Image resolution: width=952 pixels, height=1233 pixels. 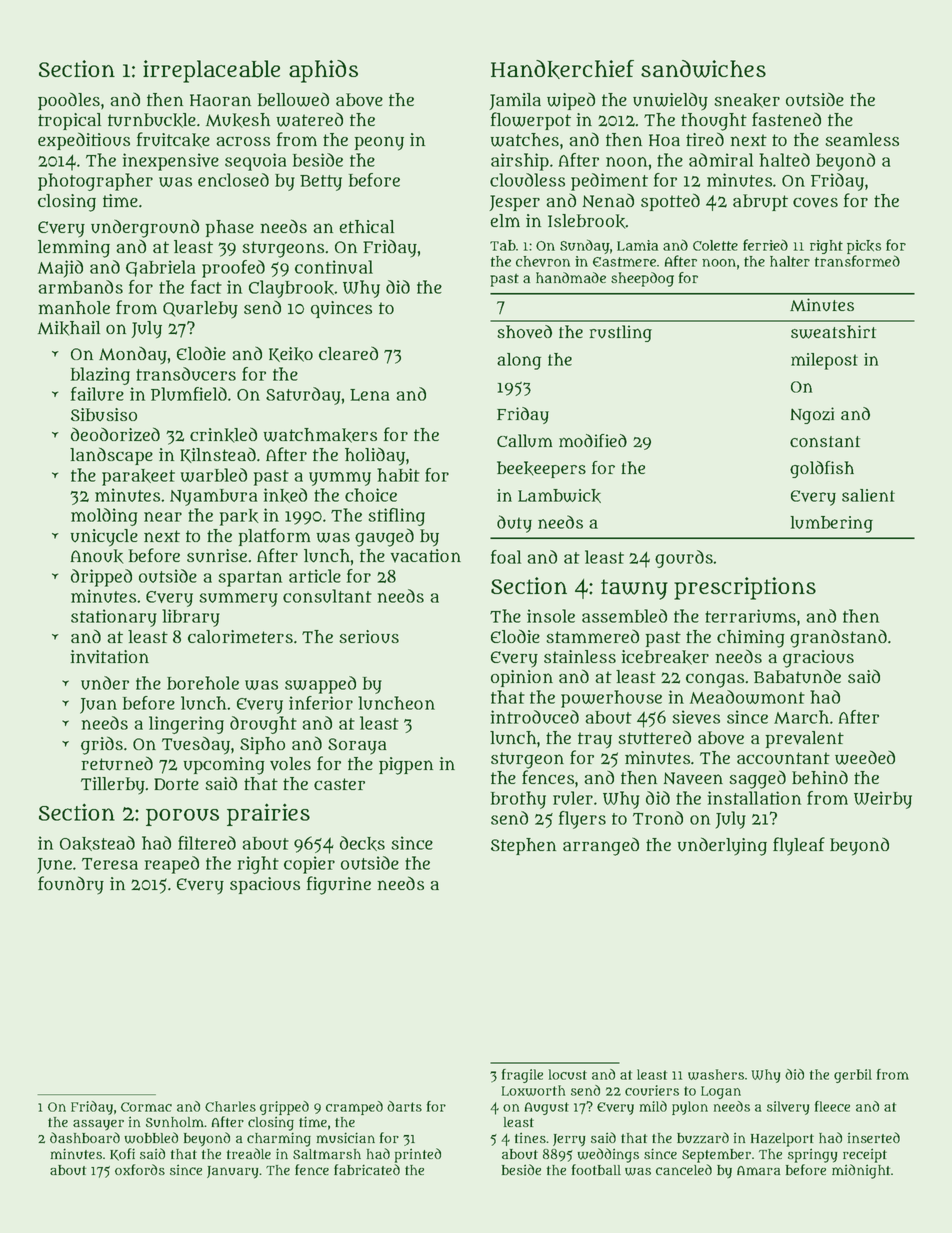 I want to click on irreplaceable, so click(x=211, y=71).
